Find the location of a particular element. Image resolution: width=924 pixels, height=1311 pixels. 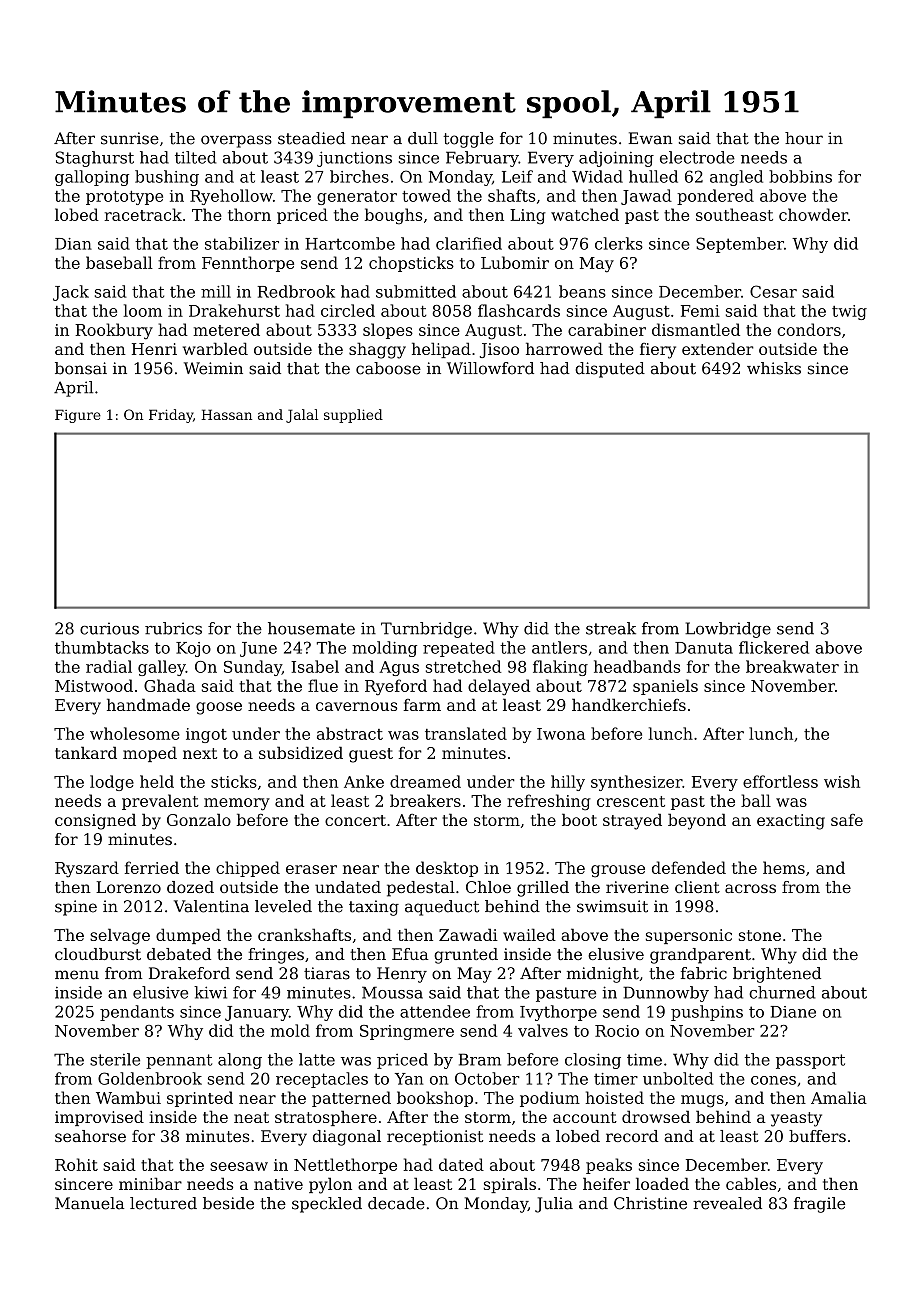

overpass is located at coordinates (236, 141).
